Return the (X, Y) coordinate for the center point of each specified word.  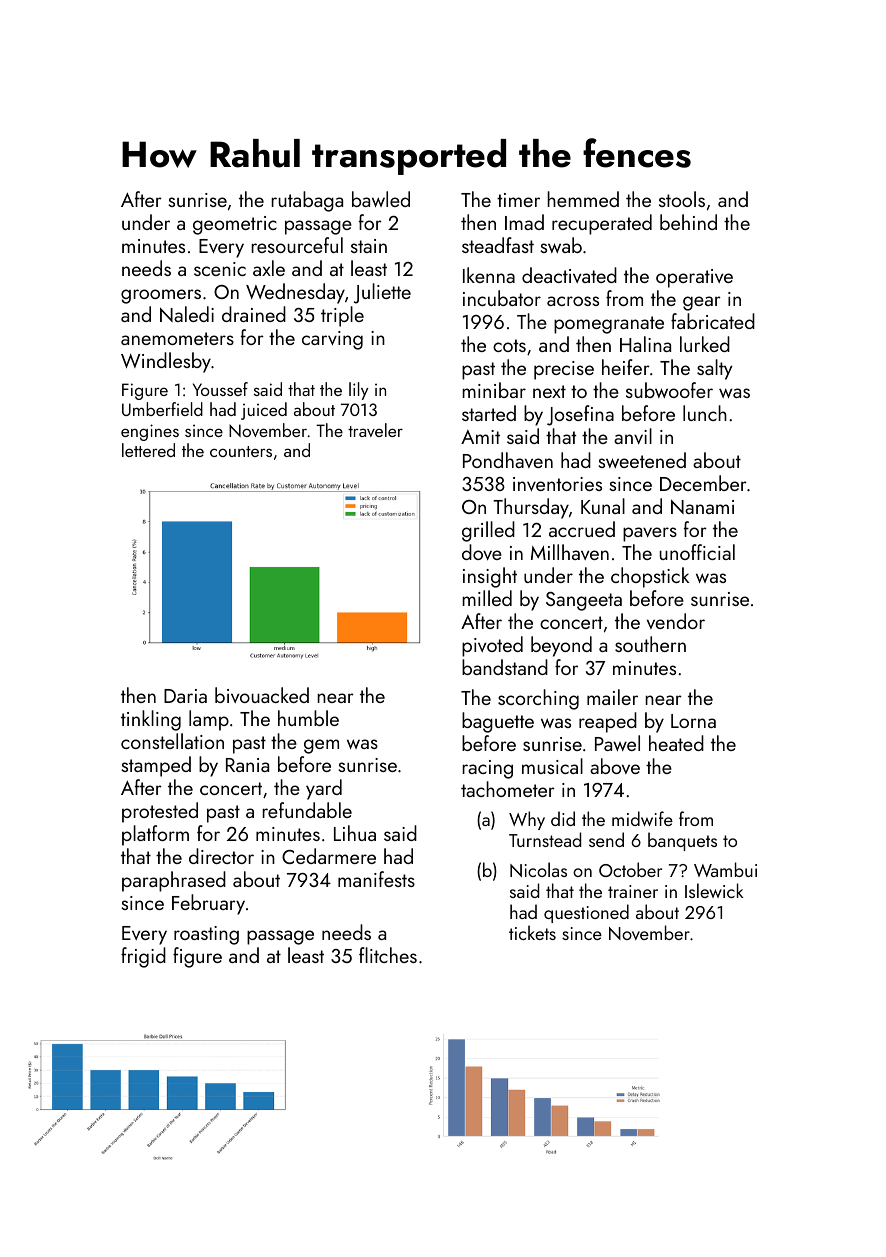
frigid (143, 957)
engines (150, 432)
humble (308, 718)
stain (369, 246)
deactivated (569, 275)
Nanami (702, 506)
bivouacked (262, 695)
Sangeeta (584, 601)
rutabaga (307, 201)
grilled (488, 531)
